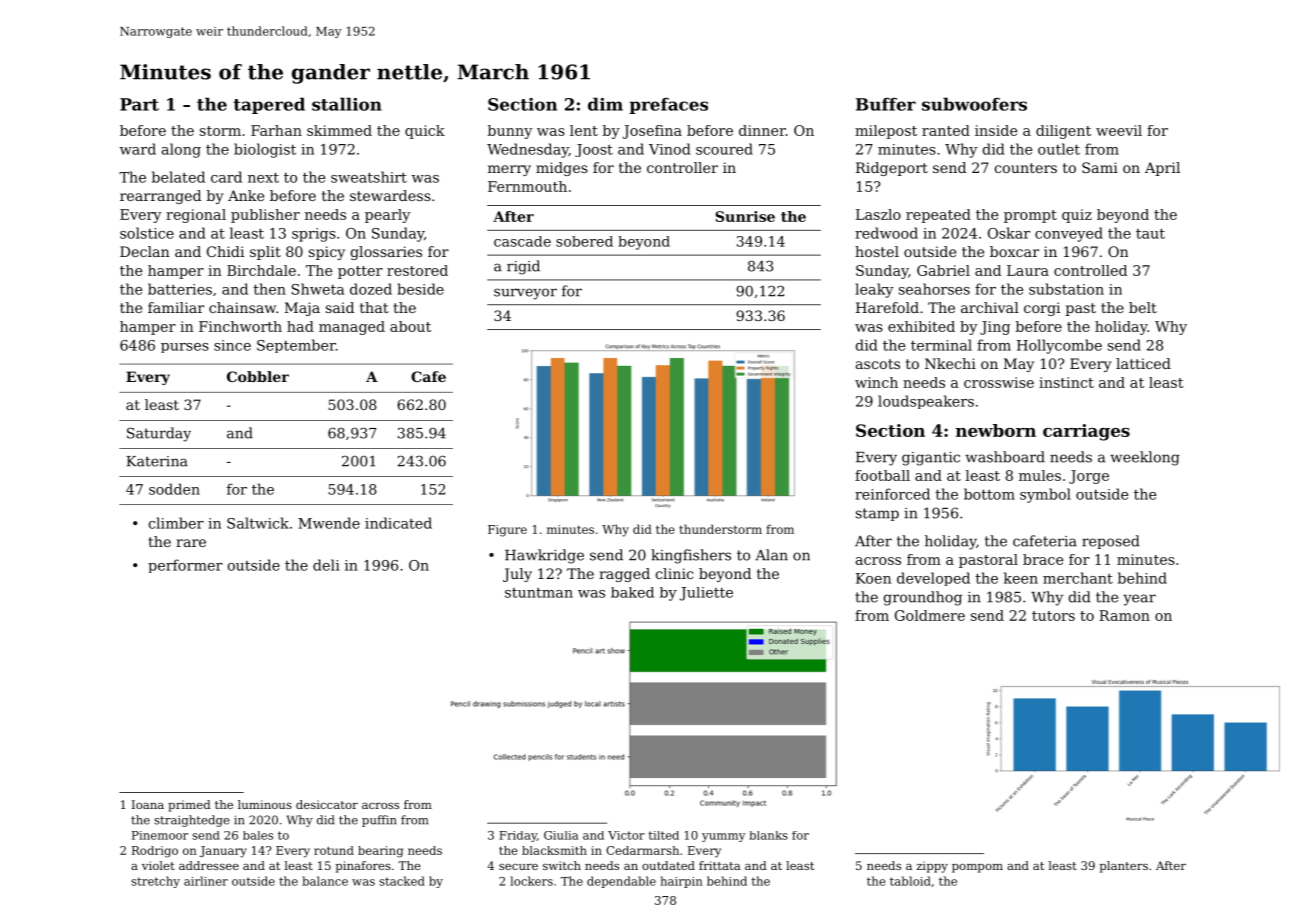 This screenshot has width=1308, height=924. I want to click on Cobbler, so click(258, 376).
